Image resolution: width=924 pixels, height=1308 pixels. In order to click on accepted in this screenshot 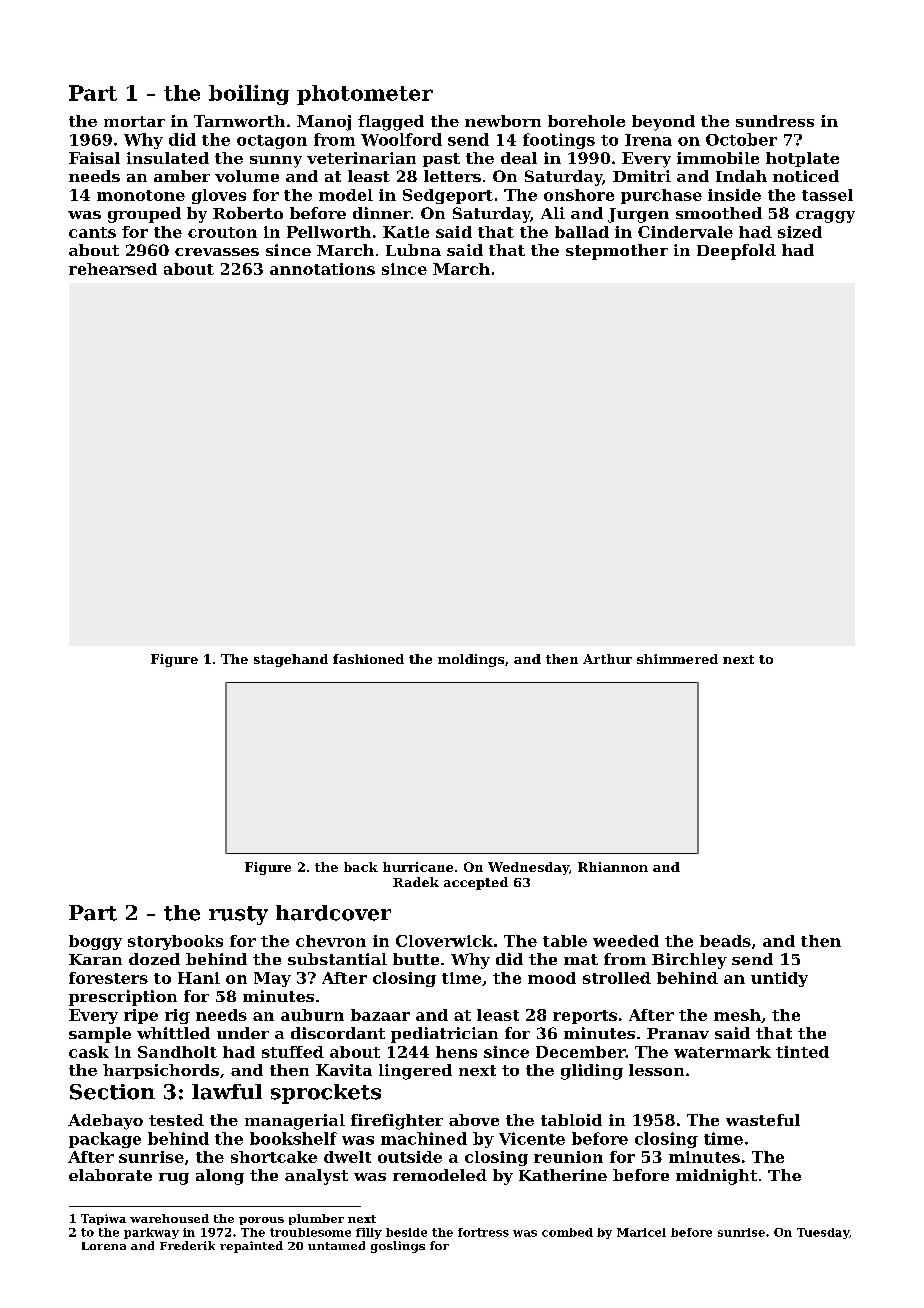, I will do `click(476, 883)`.
